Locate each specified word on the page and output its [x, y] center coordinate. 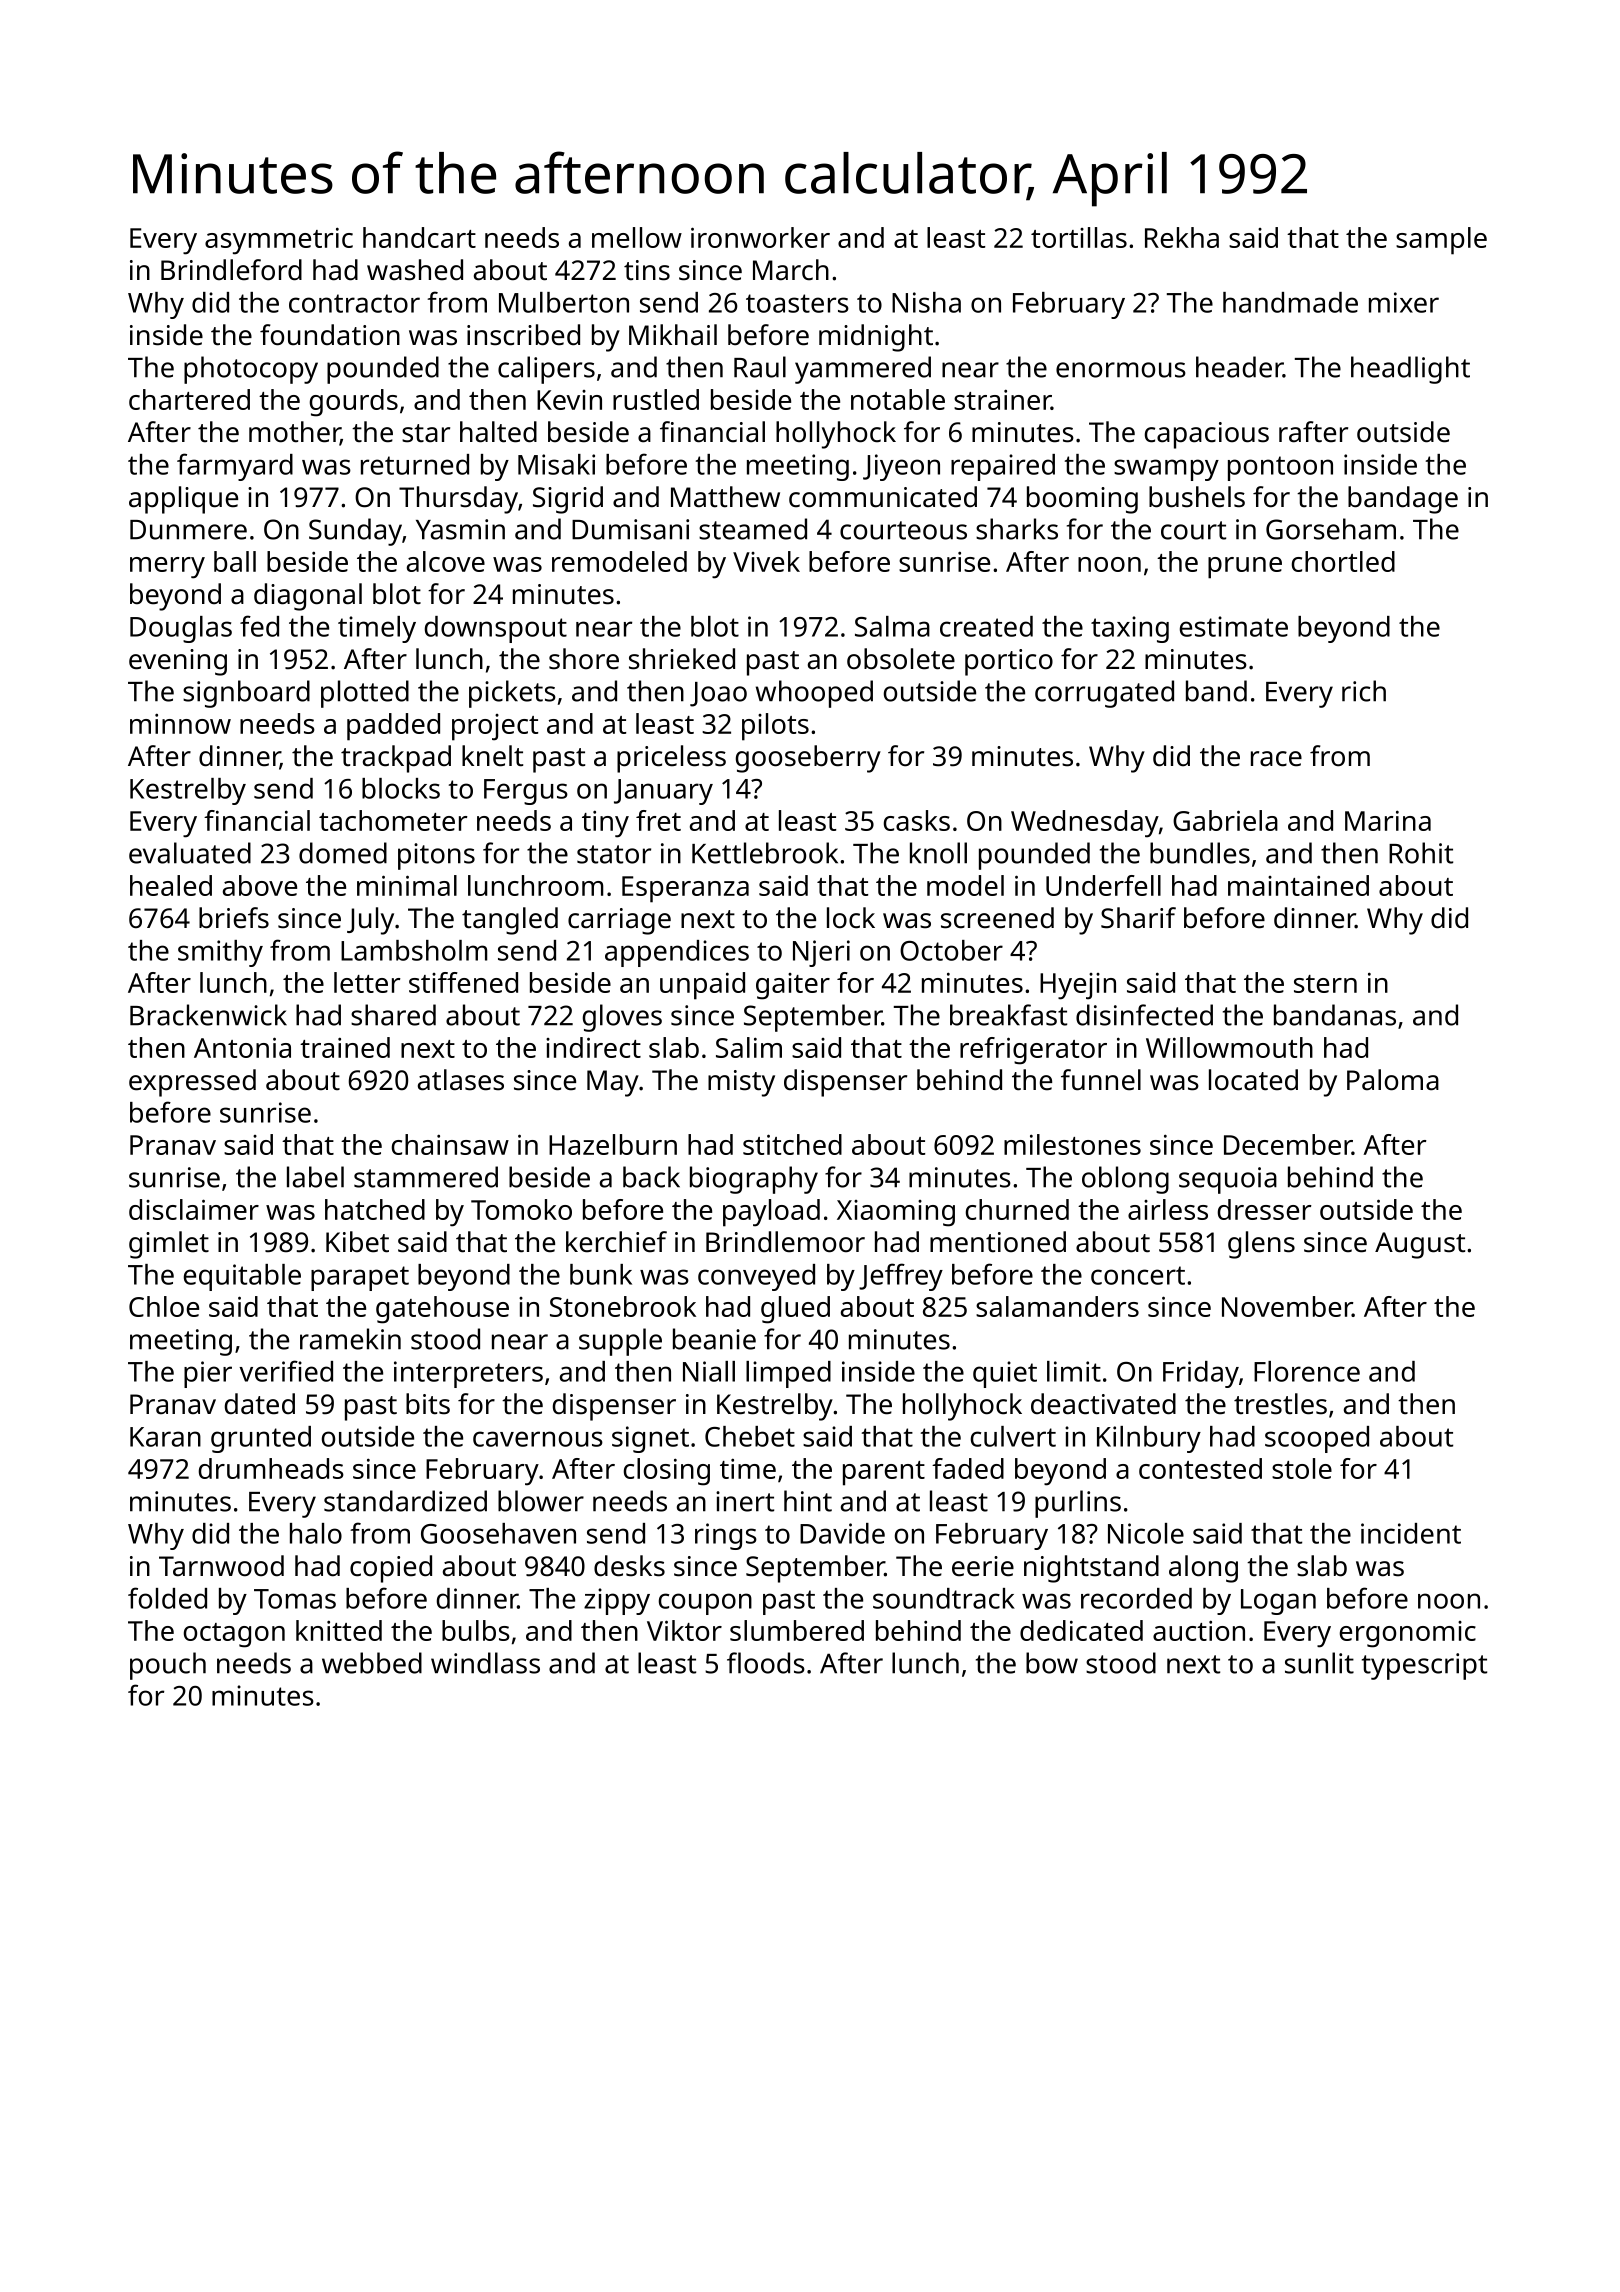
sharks [1017, 529]
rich [1364, 691]
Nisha [926, 302]
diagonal [308, 597]
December [1288, 1144]
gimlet [169, 1245]
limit [1074, 1371]
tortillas [1079, 237]
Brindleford [231, 270]
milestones [1072, 1144]
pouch [168, 1666]
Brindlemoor [785, 1242]
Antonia [242, 1047]
